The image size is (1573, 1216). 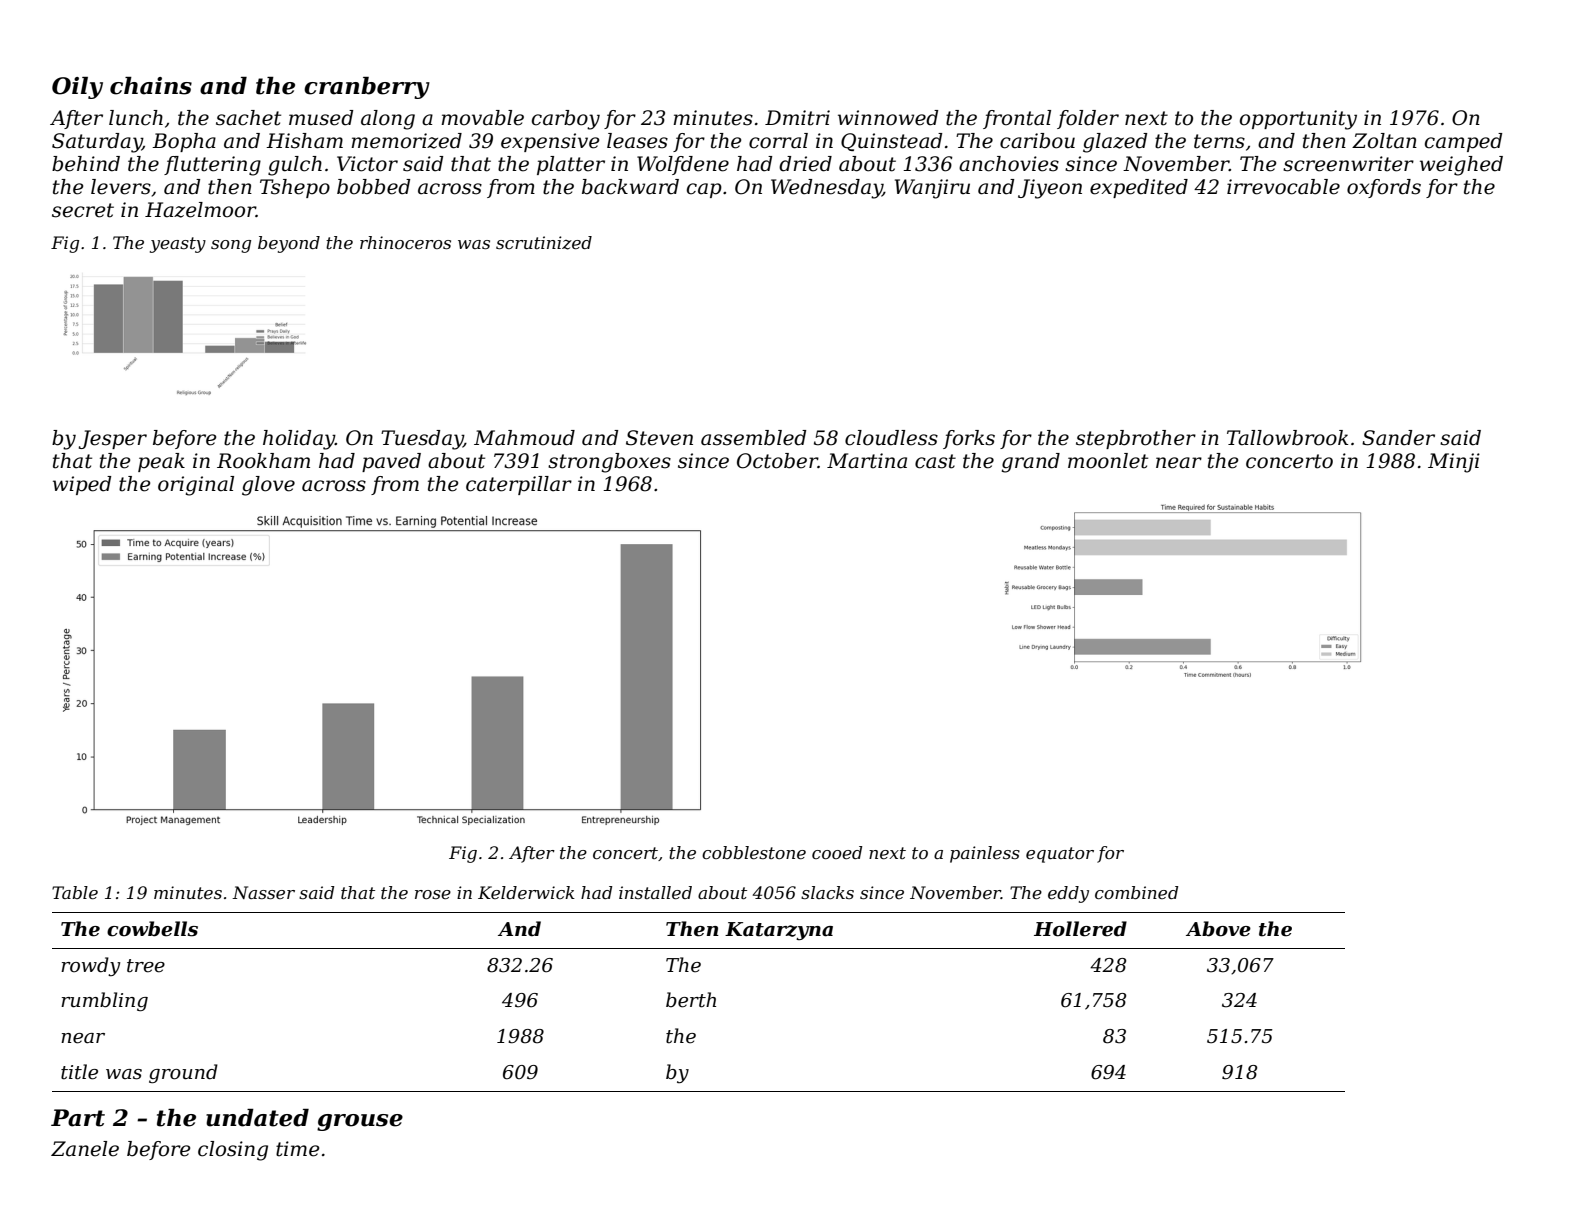 What do you see at coordinates (519, 485) in the image?
I see `caterpillar` at bounding box center [519, 485].
